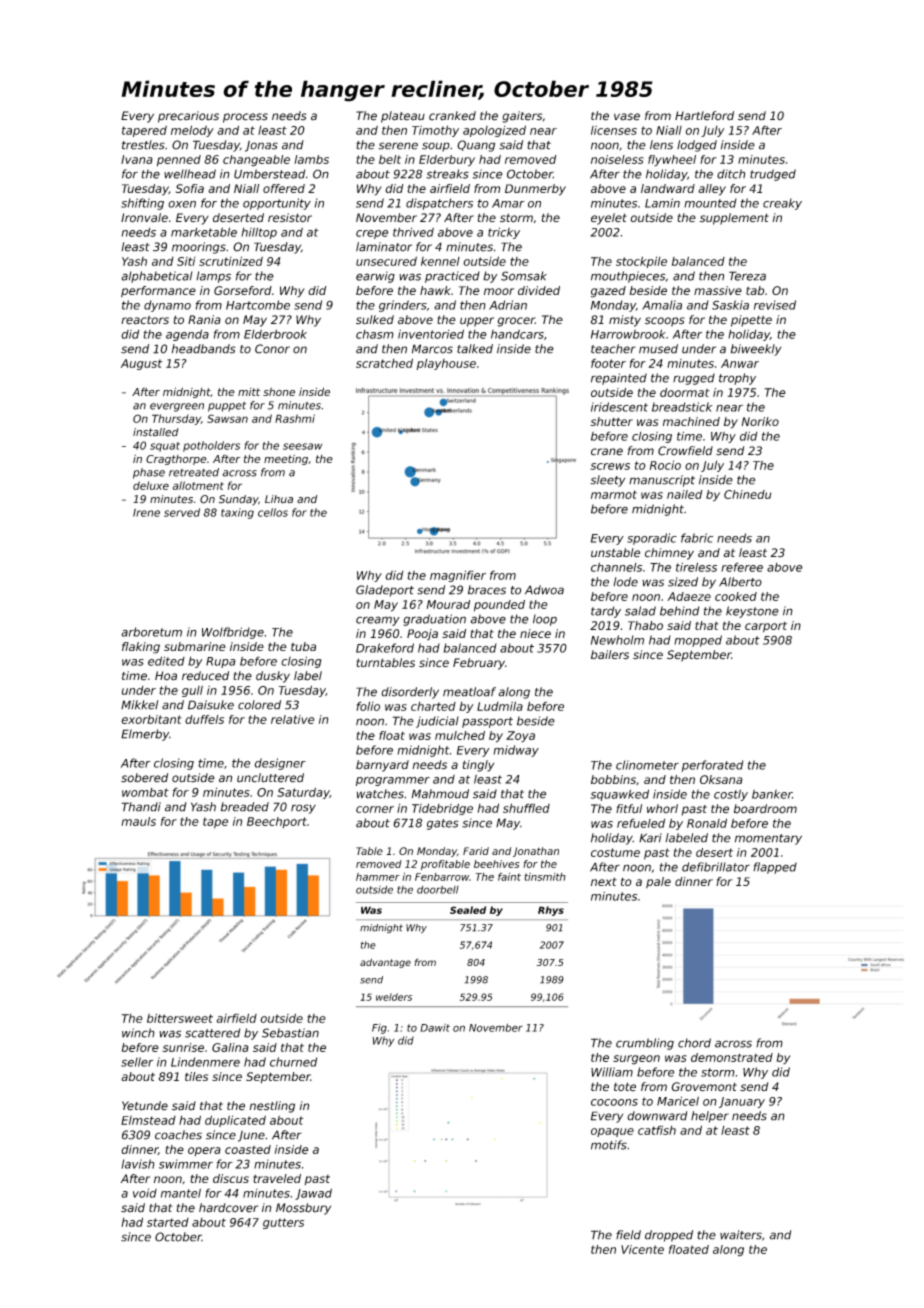 The height and width of the image is (1308, 924). I want to click on tingly, so click(478, 766).
